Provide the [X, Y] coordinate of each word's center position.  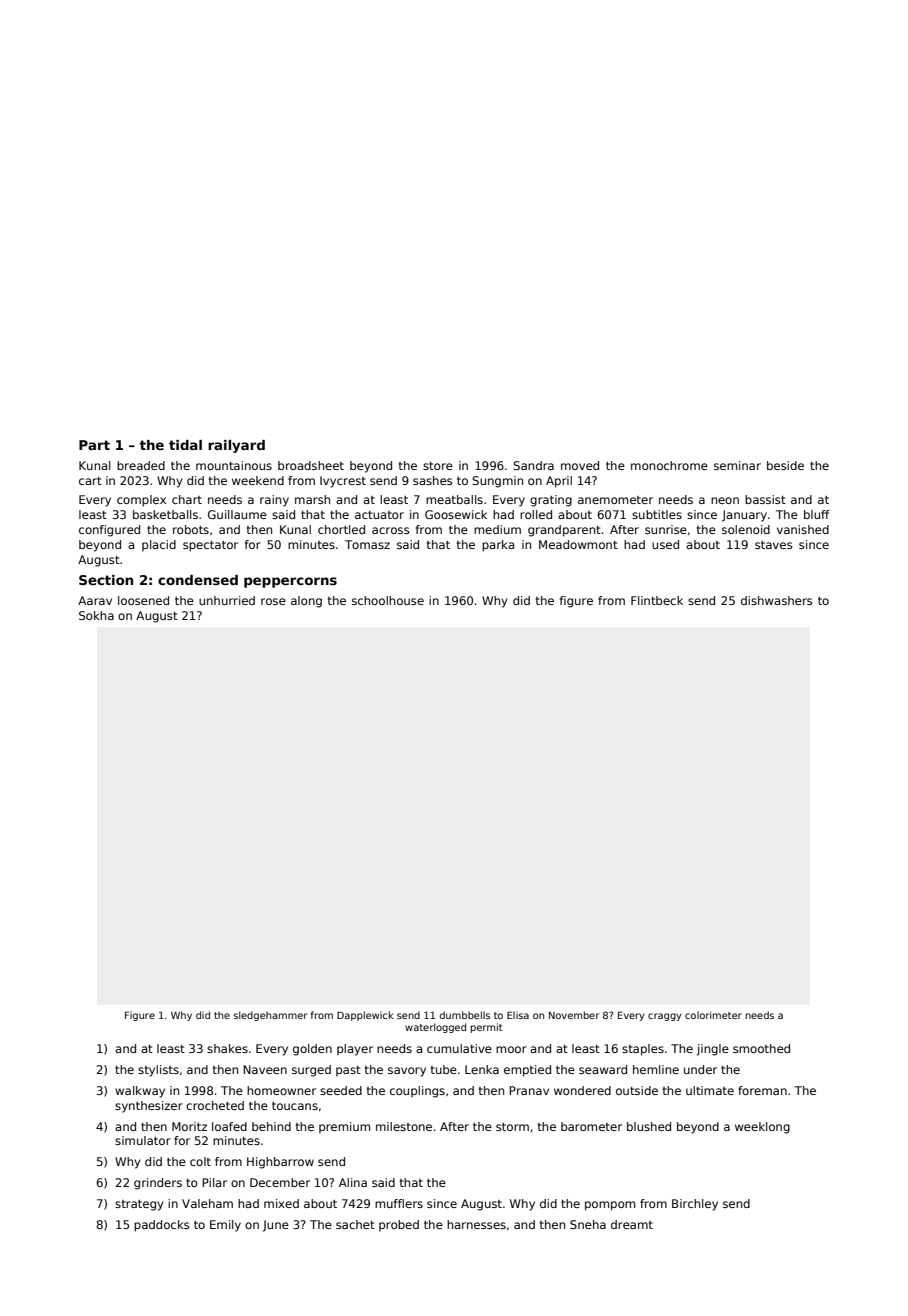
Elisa [518, 1015]
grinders [158, 1184]
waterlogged [435, 1028]
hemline [656, 1069]
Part [94, 445]
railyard [236, 446]
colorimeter [713, 1015]
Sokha [96, 615]
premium [344, 1128]
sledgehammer [270, 1016]
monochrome [669, 465]
